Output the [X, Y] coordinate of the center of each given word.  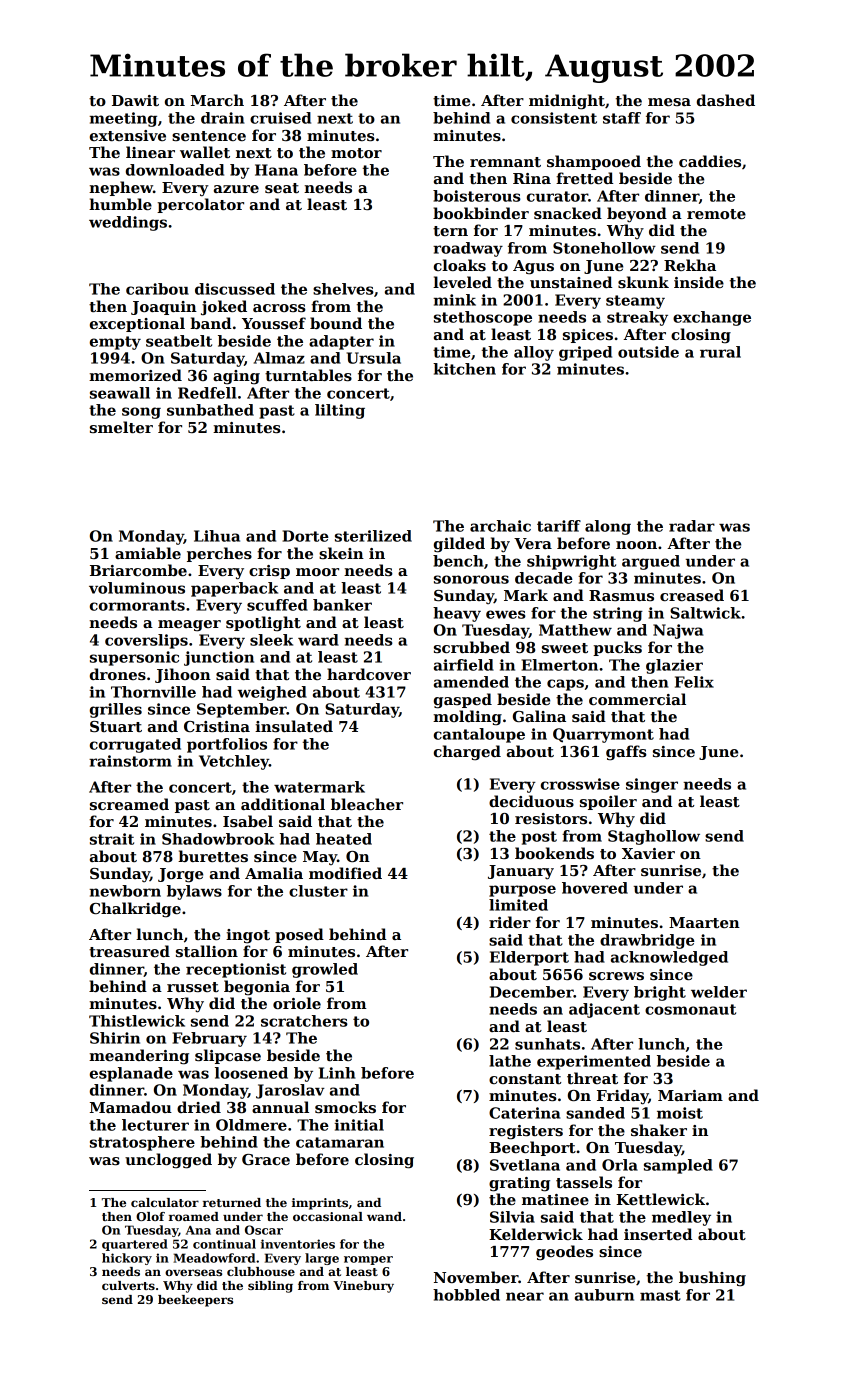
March [217, 100]
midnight [567, 102]
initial [359, 1125]
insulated [294, 726]
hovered [595, 888]
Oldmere [251, 1125]
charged [467, 753]
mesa [669, 102]
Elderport [529, 958]
